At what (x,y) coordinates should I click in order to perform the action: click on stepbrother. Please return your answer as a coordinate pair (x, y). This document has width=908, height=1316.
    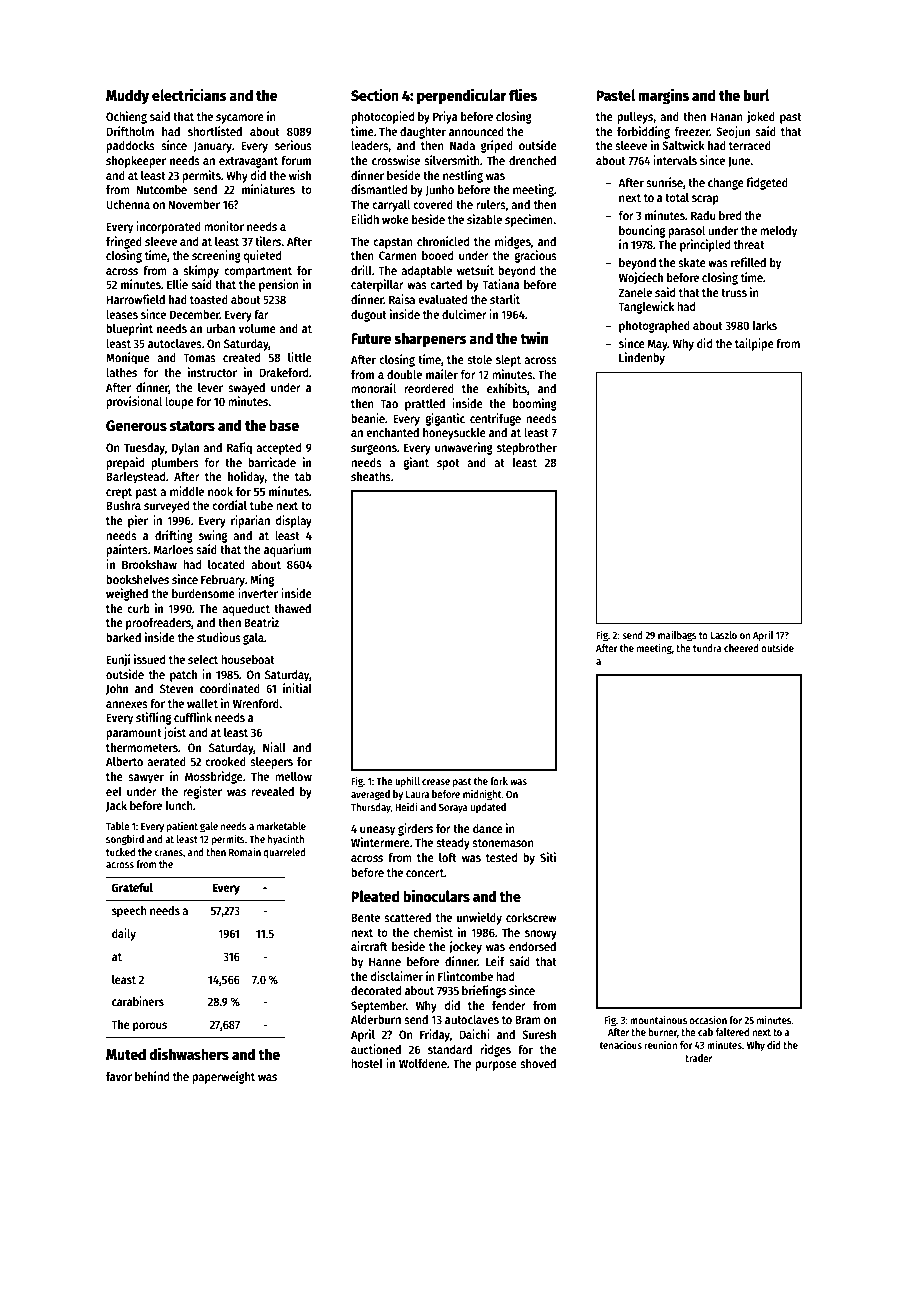
    Looking at the image, I should click on (527, 449).
